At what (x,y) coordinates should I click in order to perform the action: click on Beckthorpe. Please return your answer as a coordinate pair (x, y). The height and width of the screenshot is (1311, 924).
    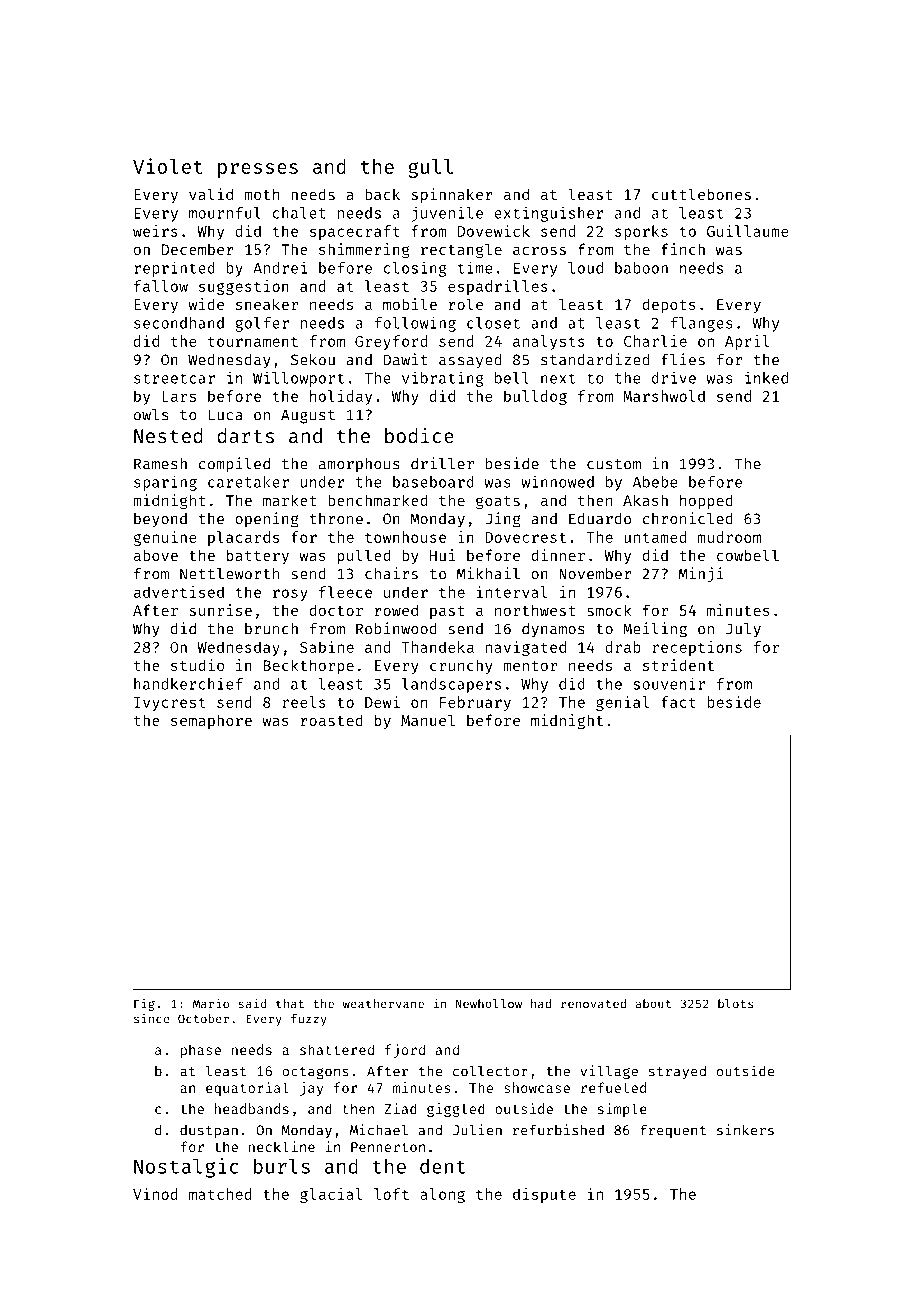
    Looking at the image, I should click on (308, 666).
